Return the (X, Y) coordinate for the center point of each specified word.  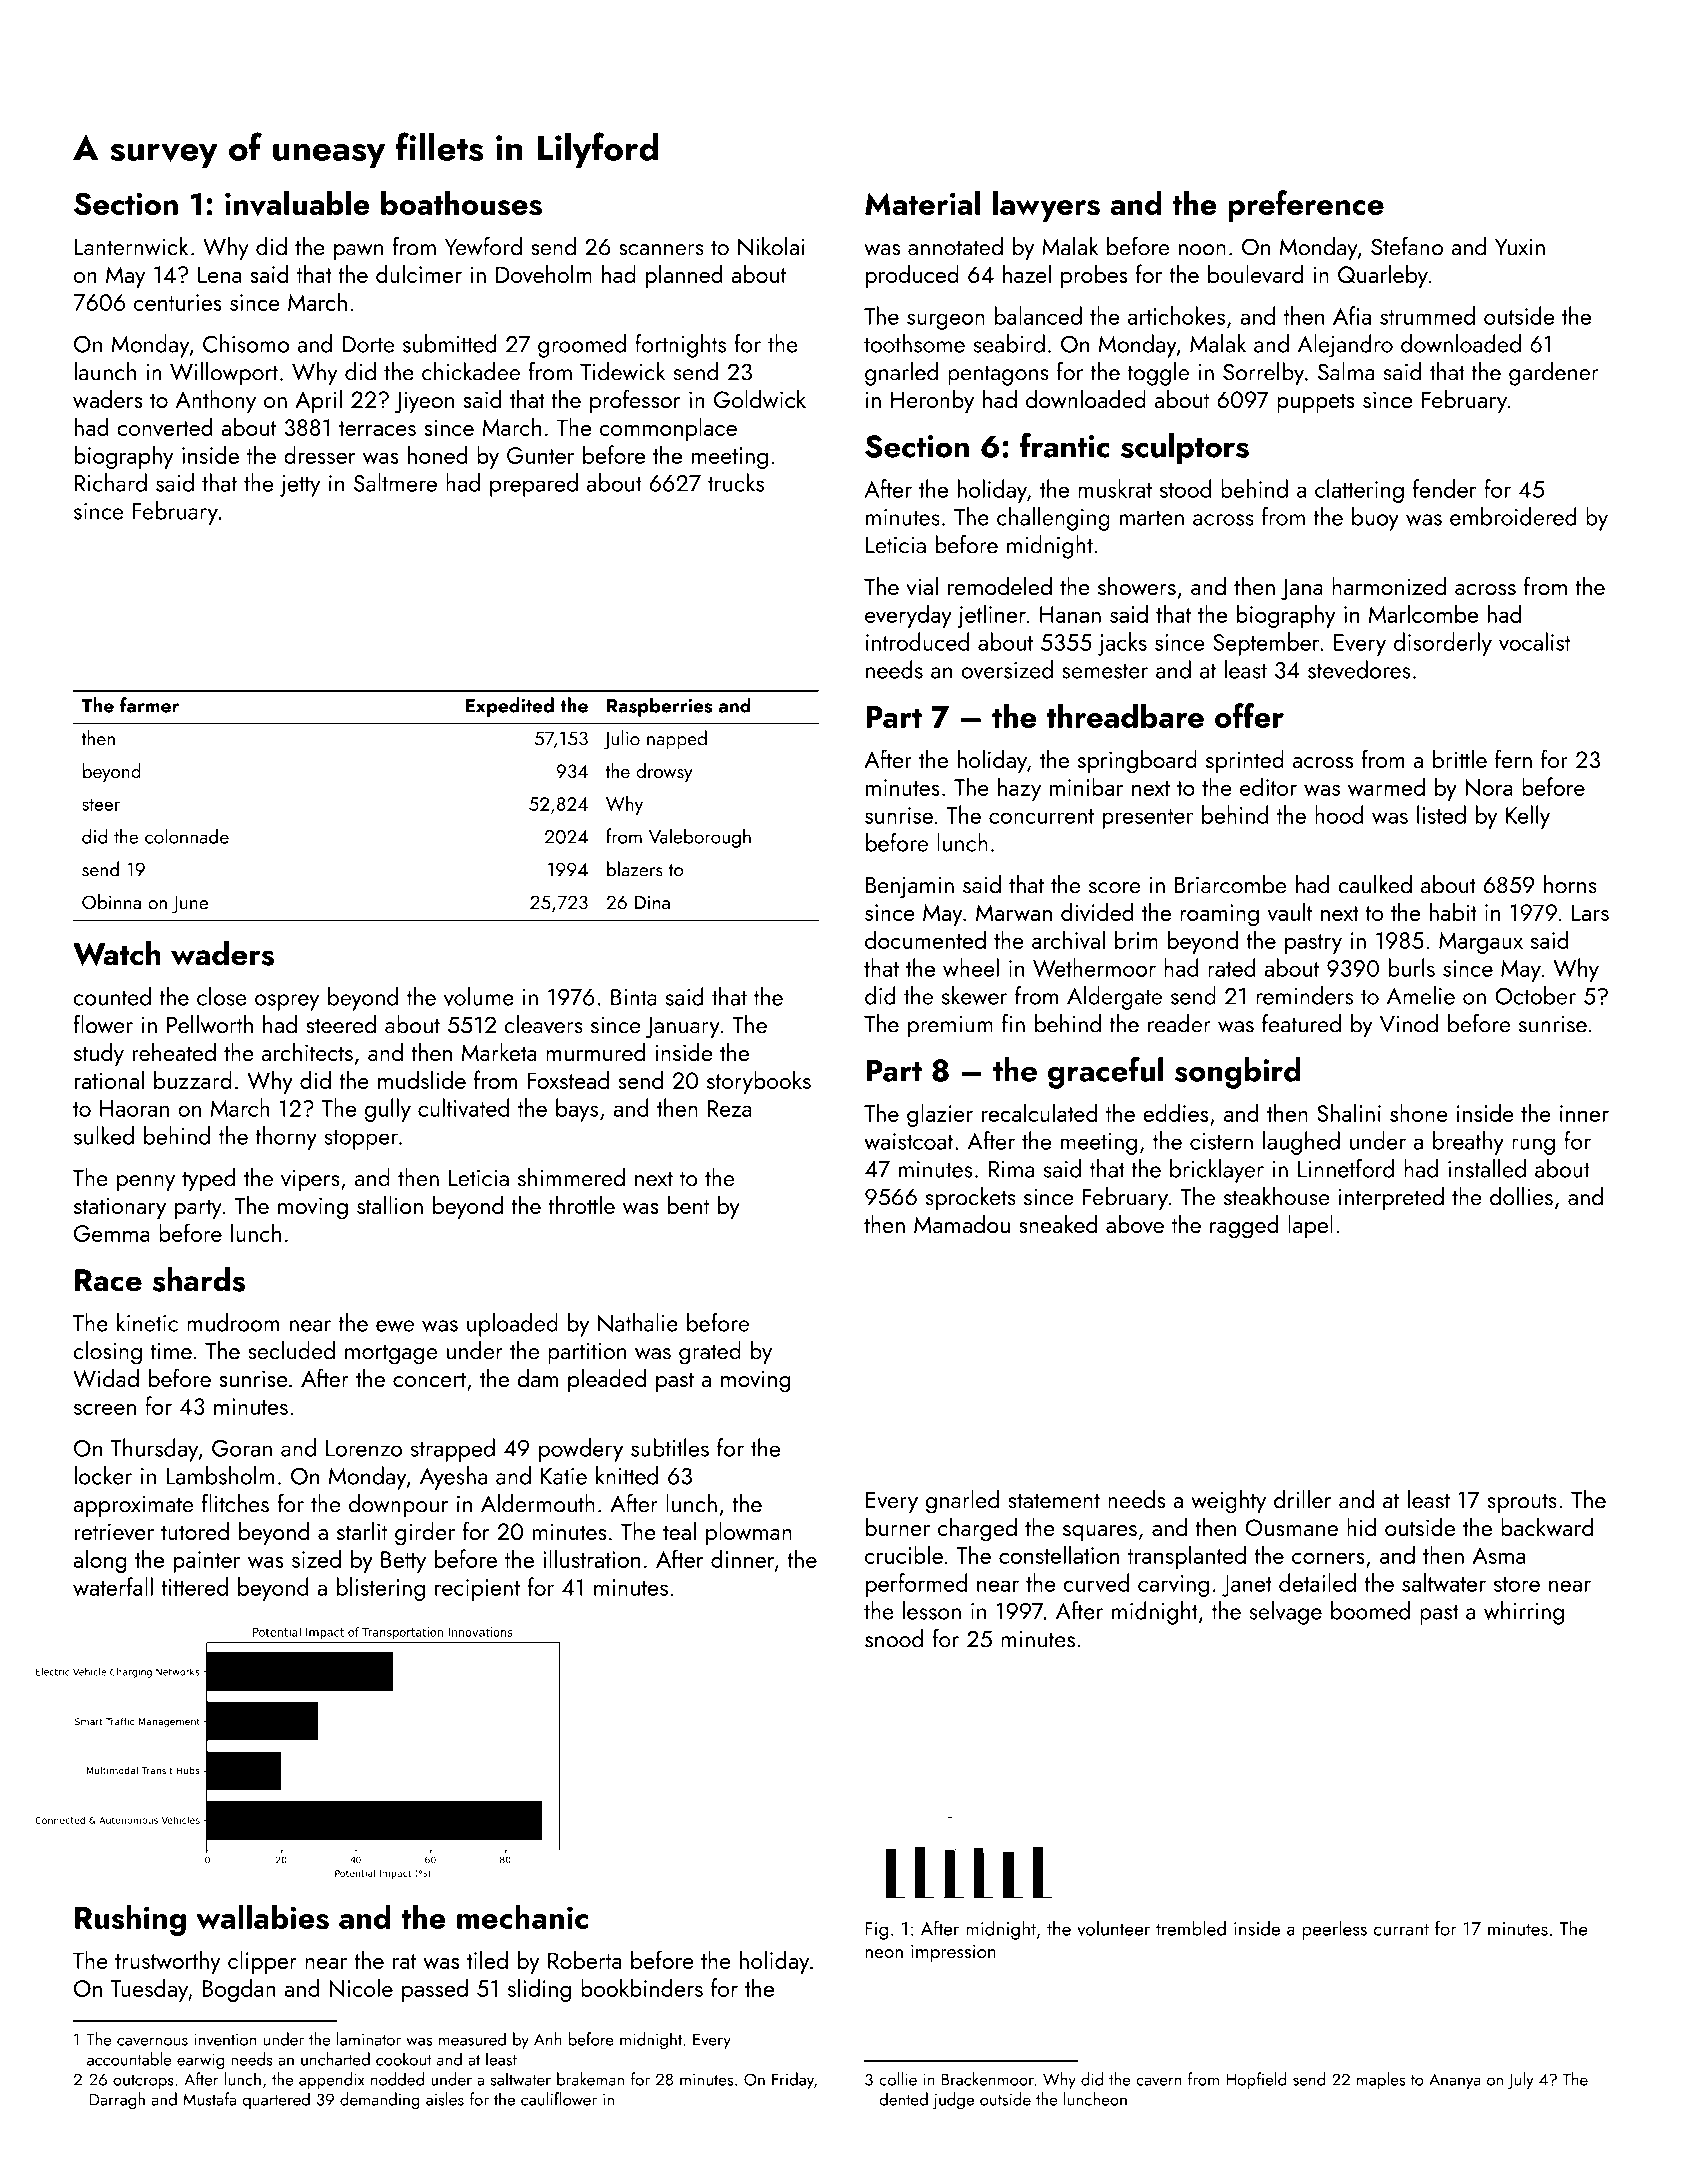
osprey (287, 1002)
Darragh (117, 2101)
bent (688, 1205)
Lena (220, 274)
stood (1185, 488)
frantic (1065, 445)
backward (1547, 1527)
